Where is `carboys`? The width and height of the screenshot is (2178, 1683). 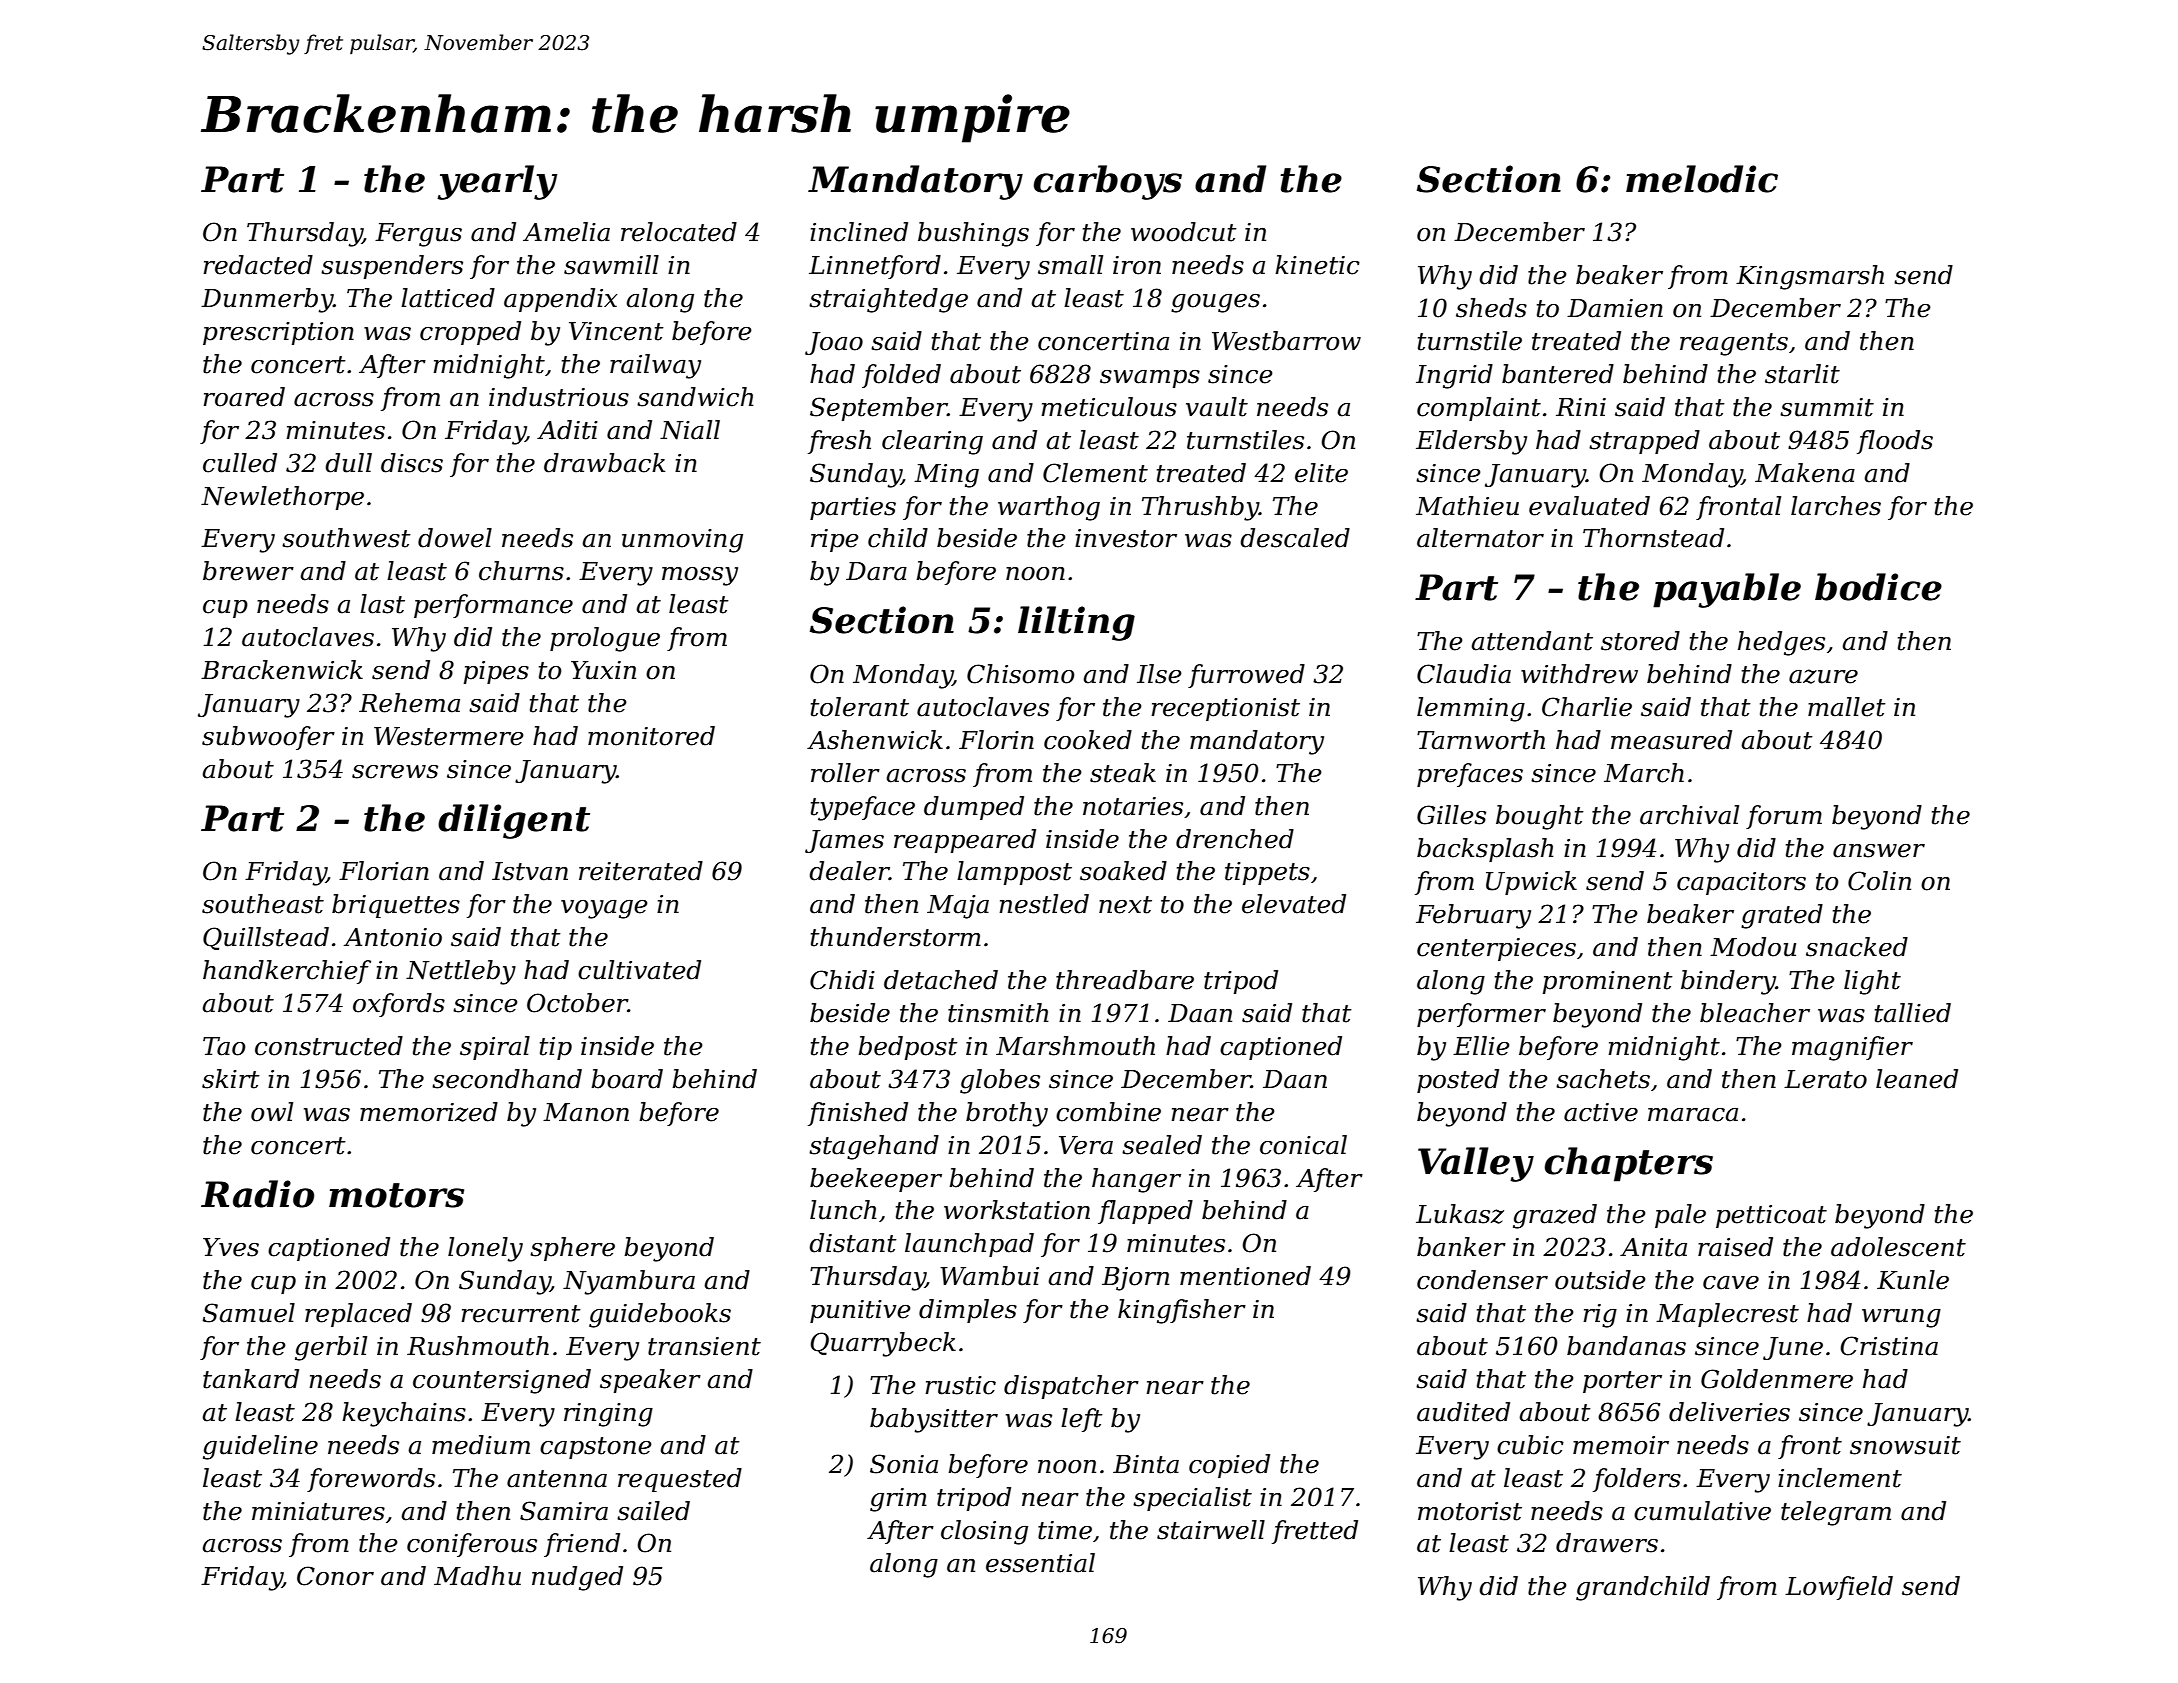 carboys is located at coordinates (1107, 182).
